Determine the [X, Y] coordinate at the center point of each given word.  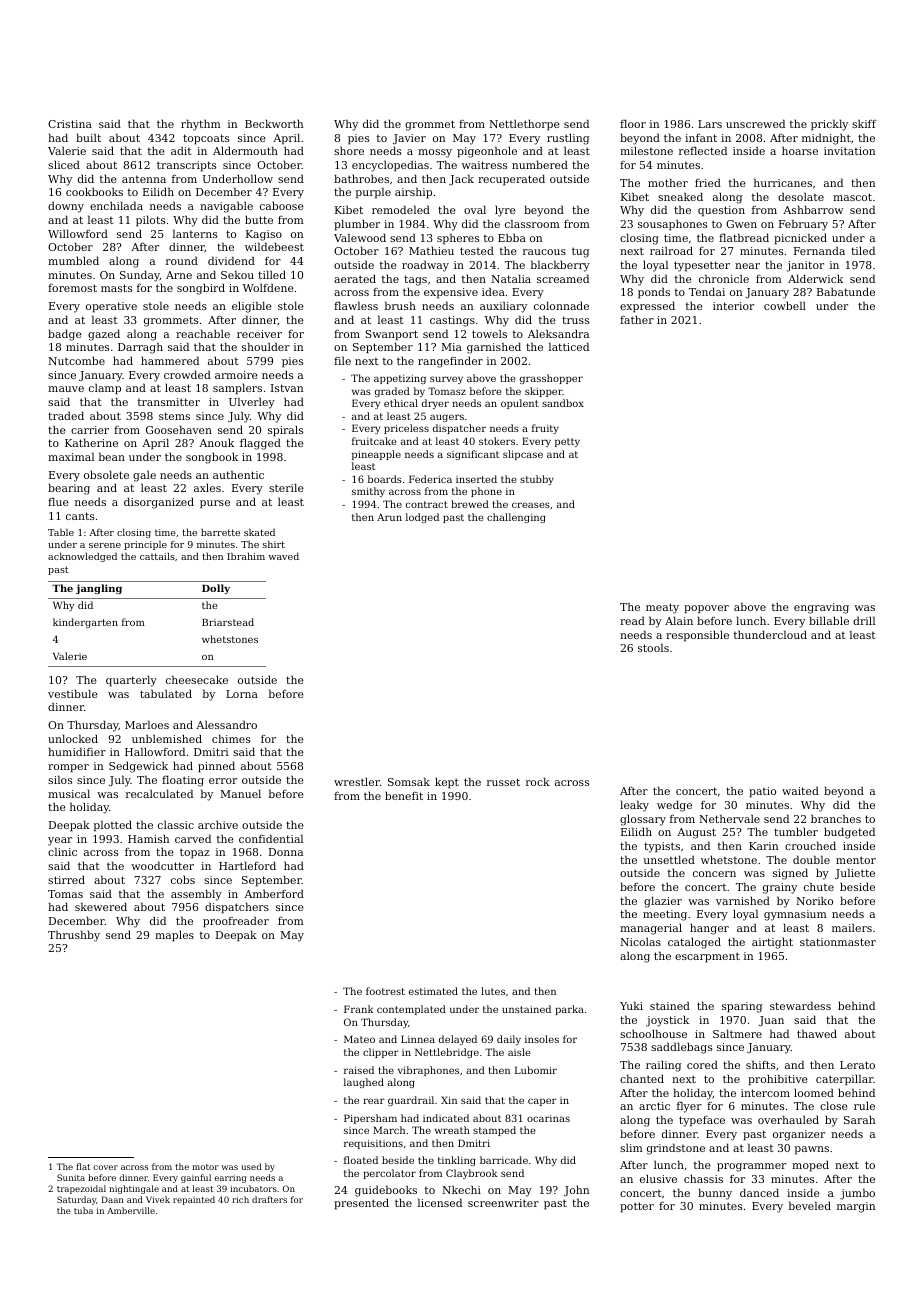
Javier [409, 139]
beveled [810, 1205]
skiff [864, 123]
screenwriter [503, 1203]
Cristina [70, 124]
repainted [194, 1200]
